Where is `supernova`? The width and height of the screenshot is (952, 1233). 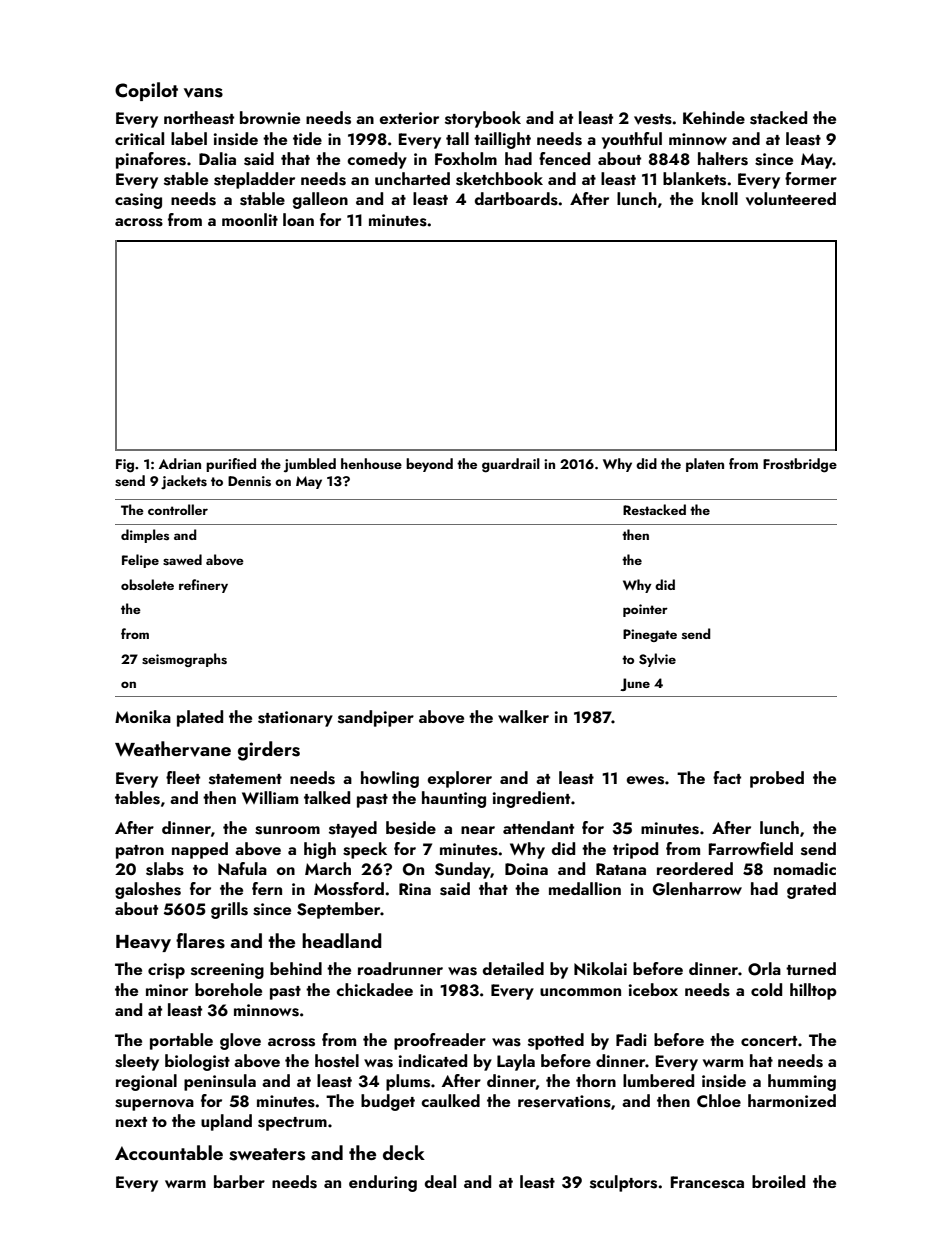 supernova is located at coordinates (154, 1105).
